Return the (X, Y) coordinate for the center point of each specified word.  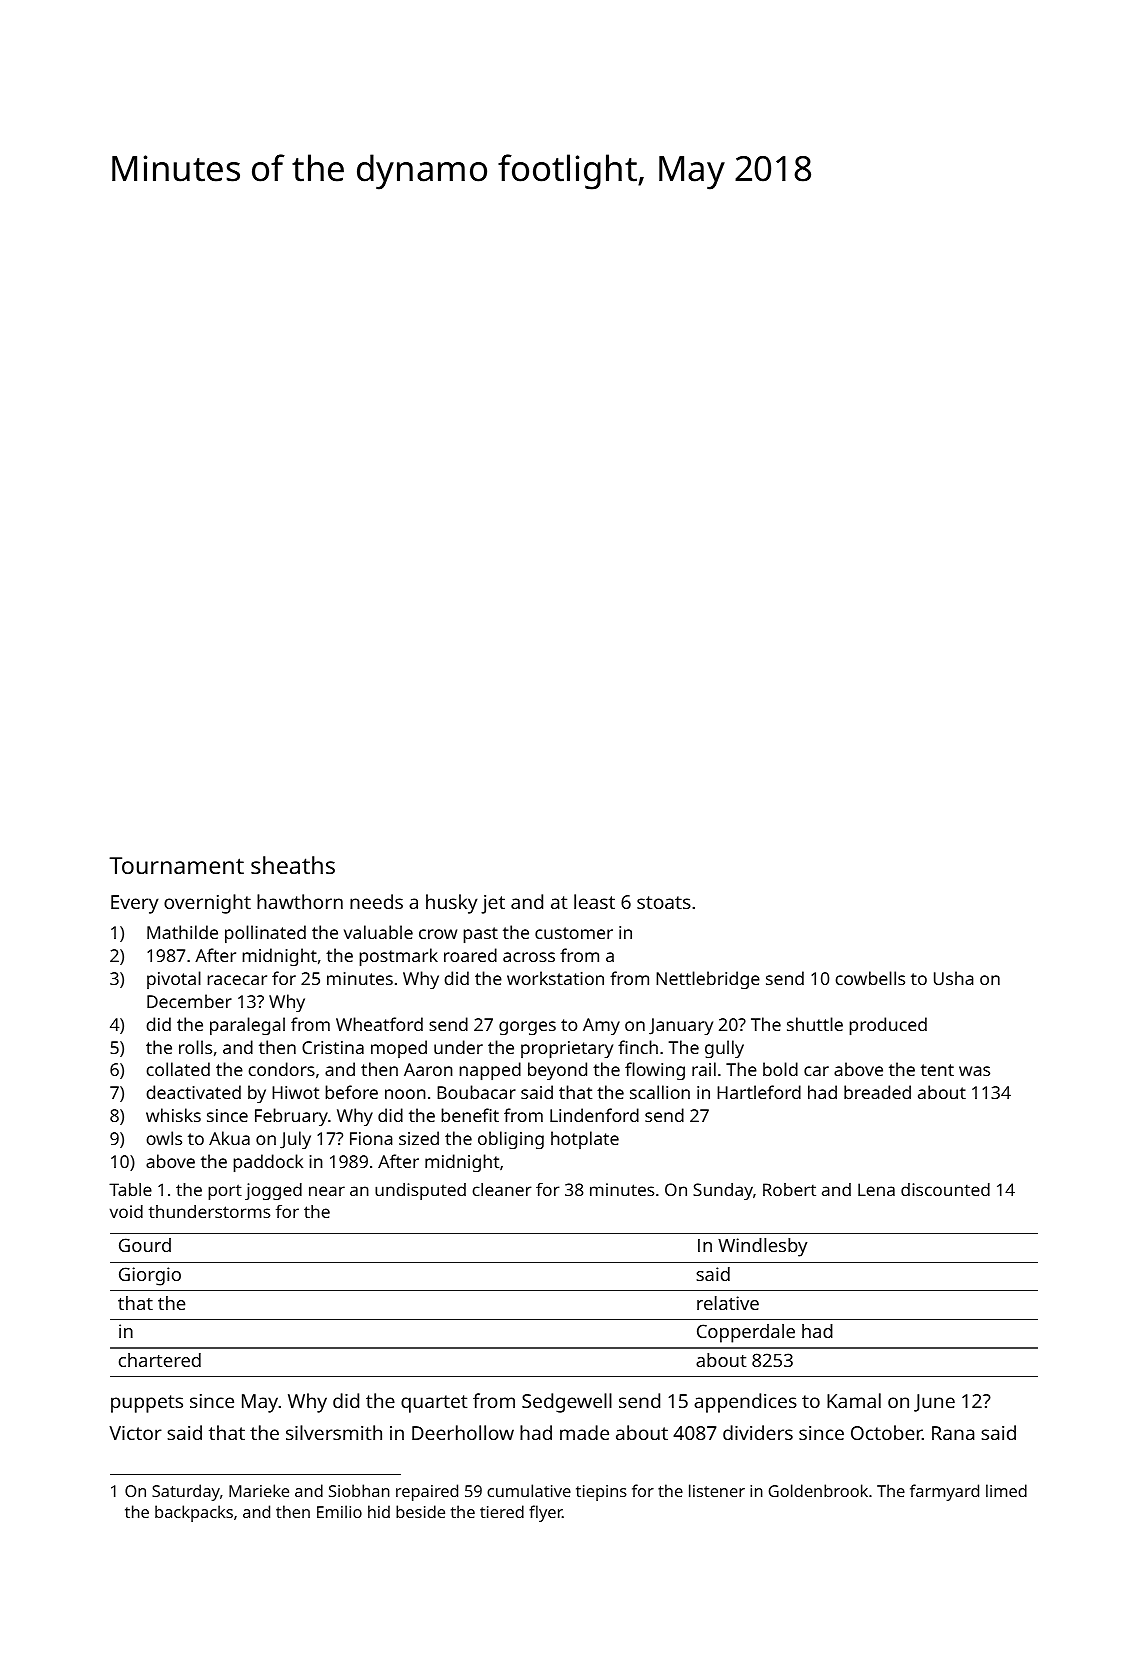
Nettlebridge (708, 980)
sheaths (293, 865)
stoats (664, 902)
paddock (268, 1163)
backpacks (194, 1513)
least (594, 901)
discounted (945, 1189)
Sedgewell (567, 1403)
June (934, 1403)
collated (178, 1069)
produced (888, 1026)
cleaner (502, 1189)
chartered (160, 1360)
